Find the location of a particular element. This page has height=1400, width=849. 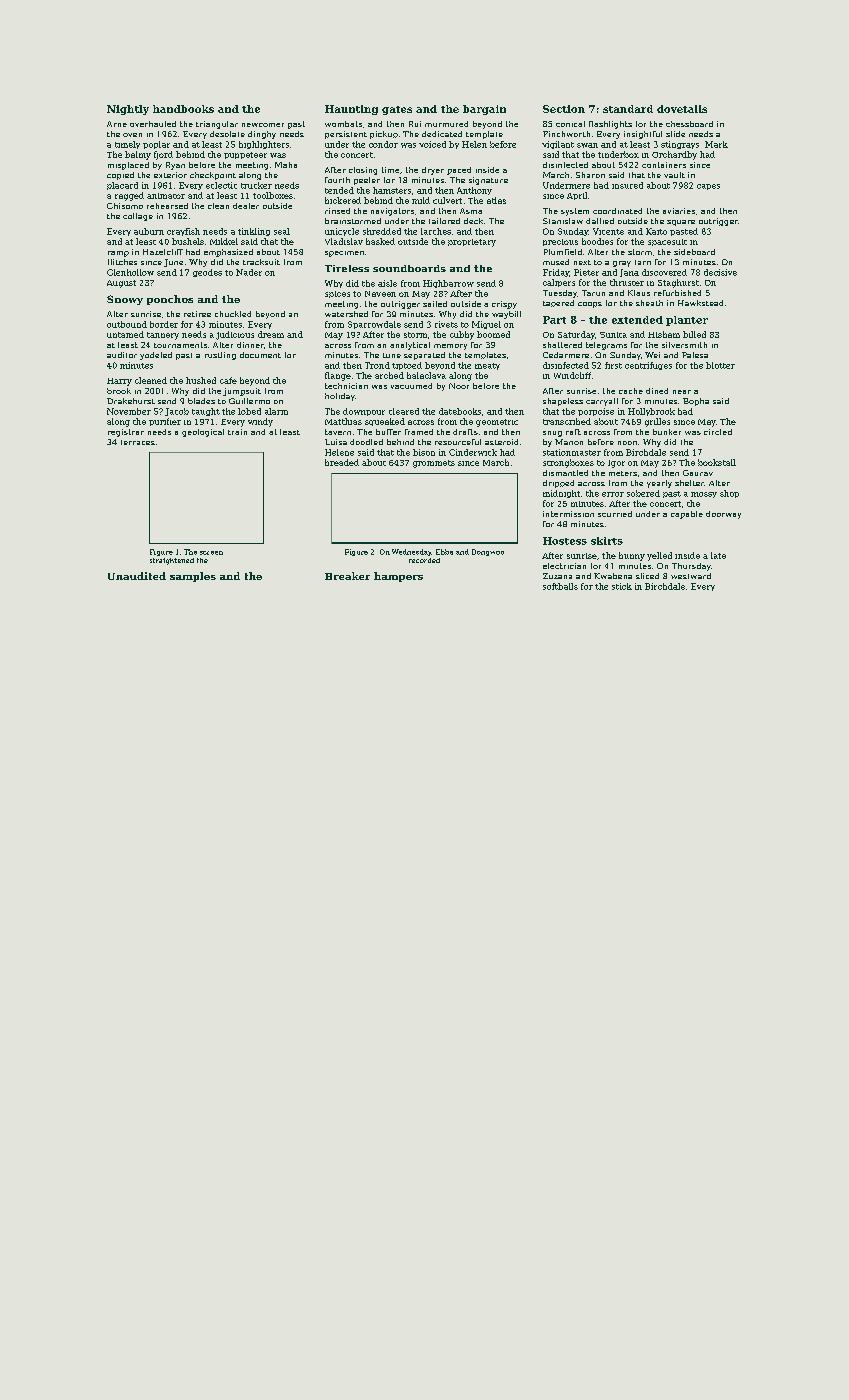

standard is located at coordinates (628, 109).
